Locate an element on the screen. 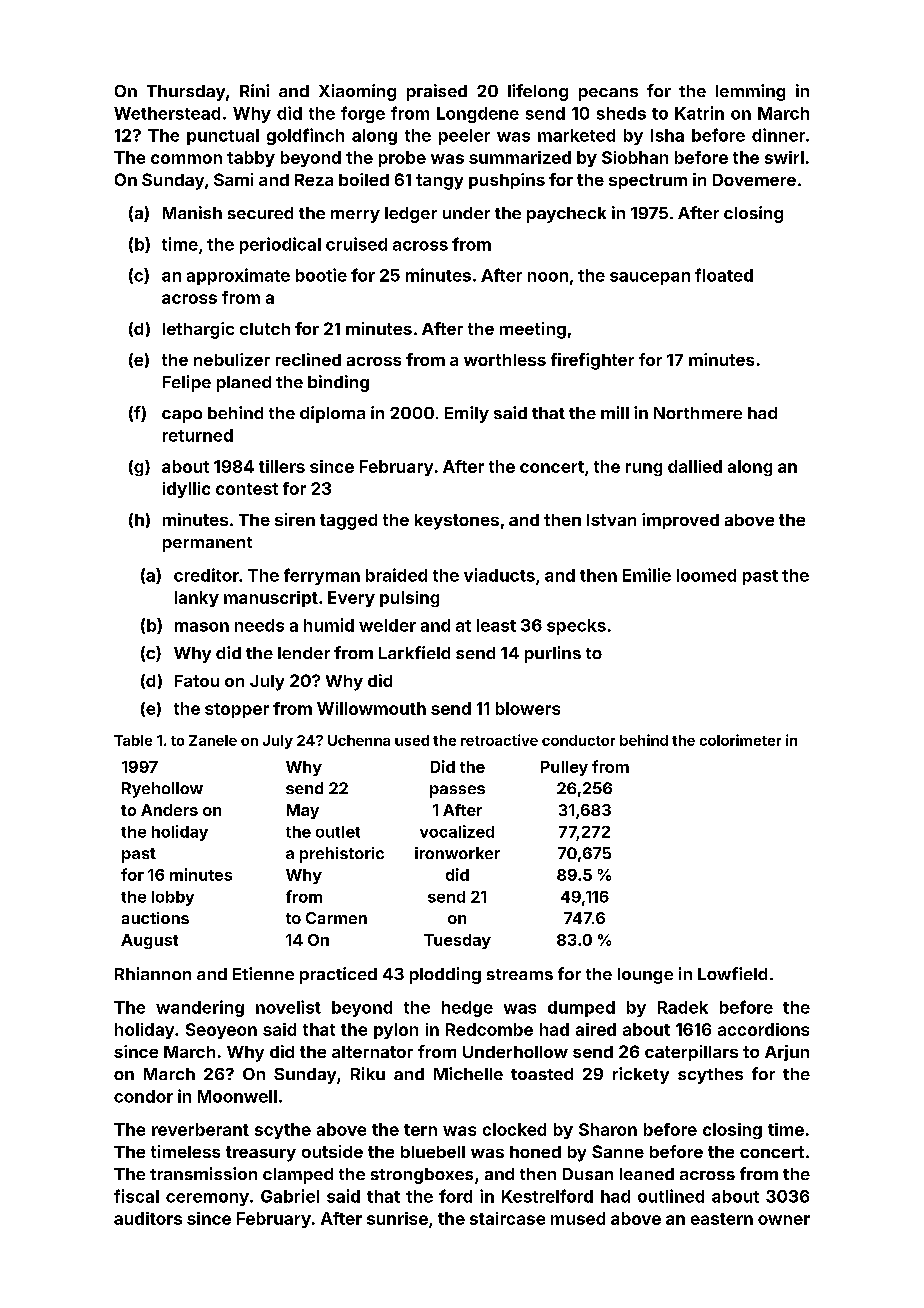 This screenshot has height=1308, width=924. ceremony is located at coordinates (207, 1199).
